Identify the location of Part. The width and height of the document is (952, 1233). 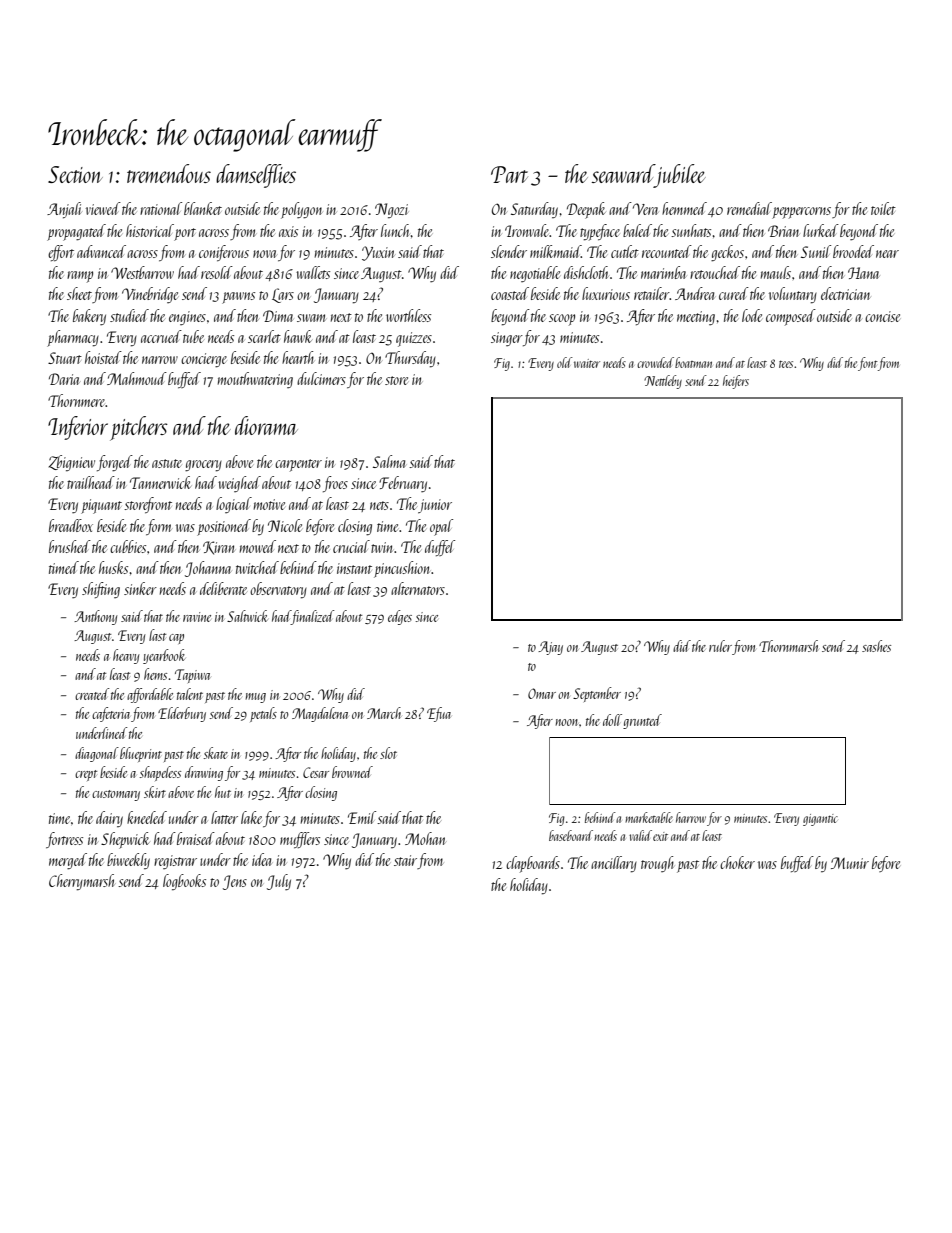
(509, 174).
